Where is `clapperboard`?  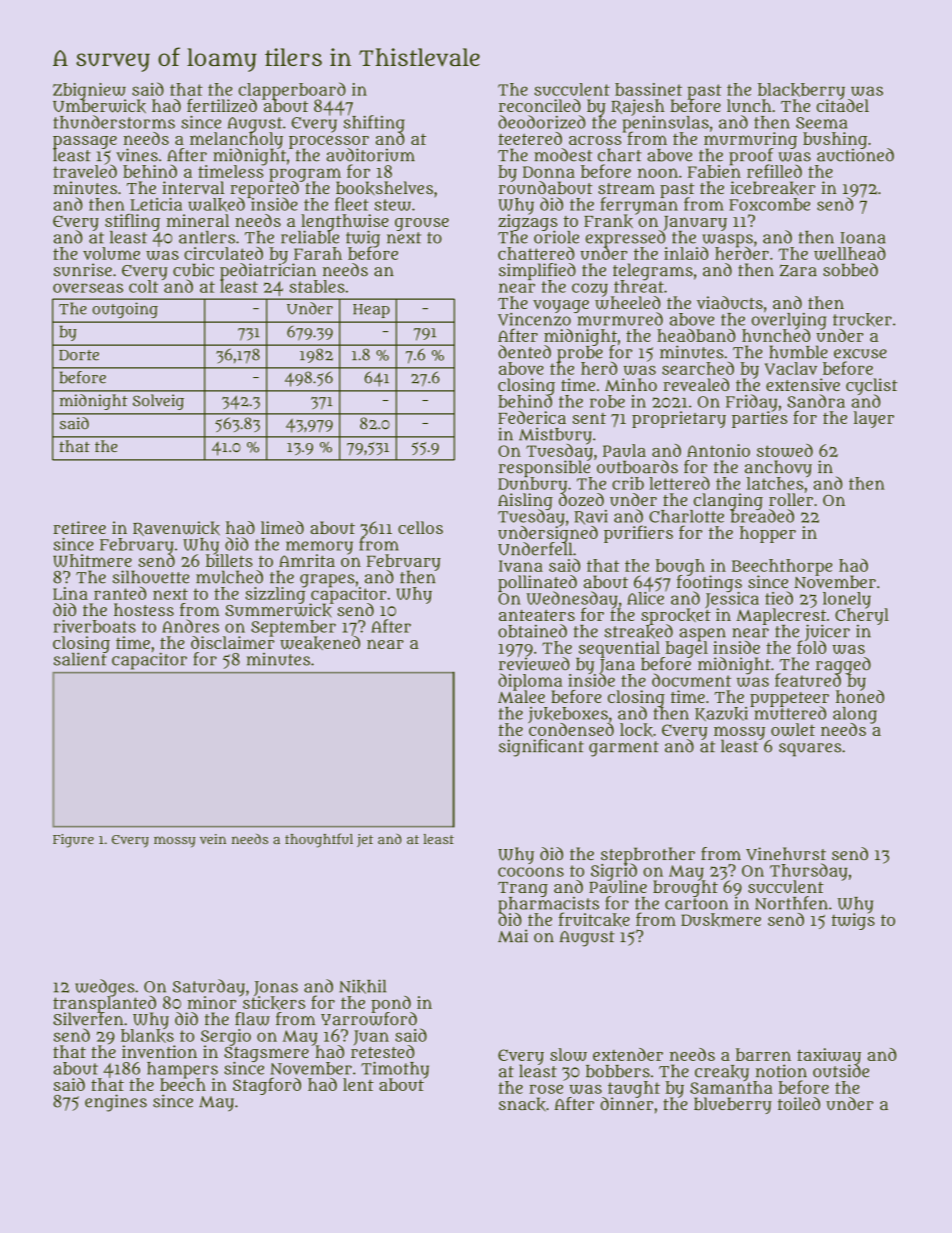 clapperboard is located at coordinates (292, 90).
